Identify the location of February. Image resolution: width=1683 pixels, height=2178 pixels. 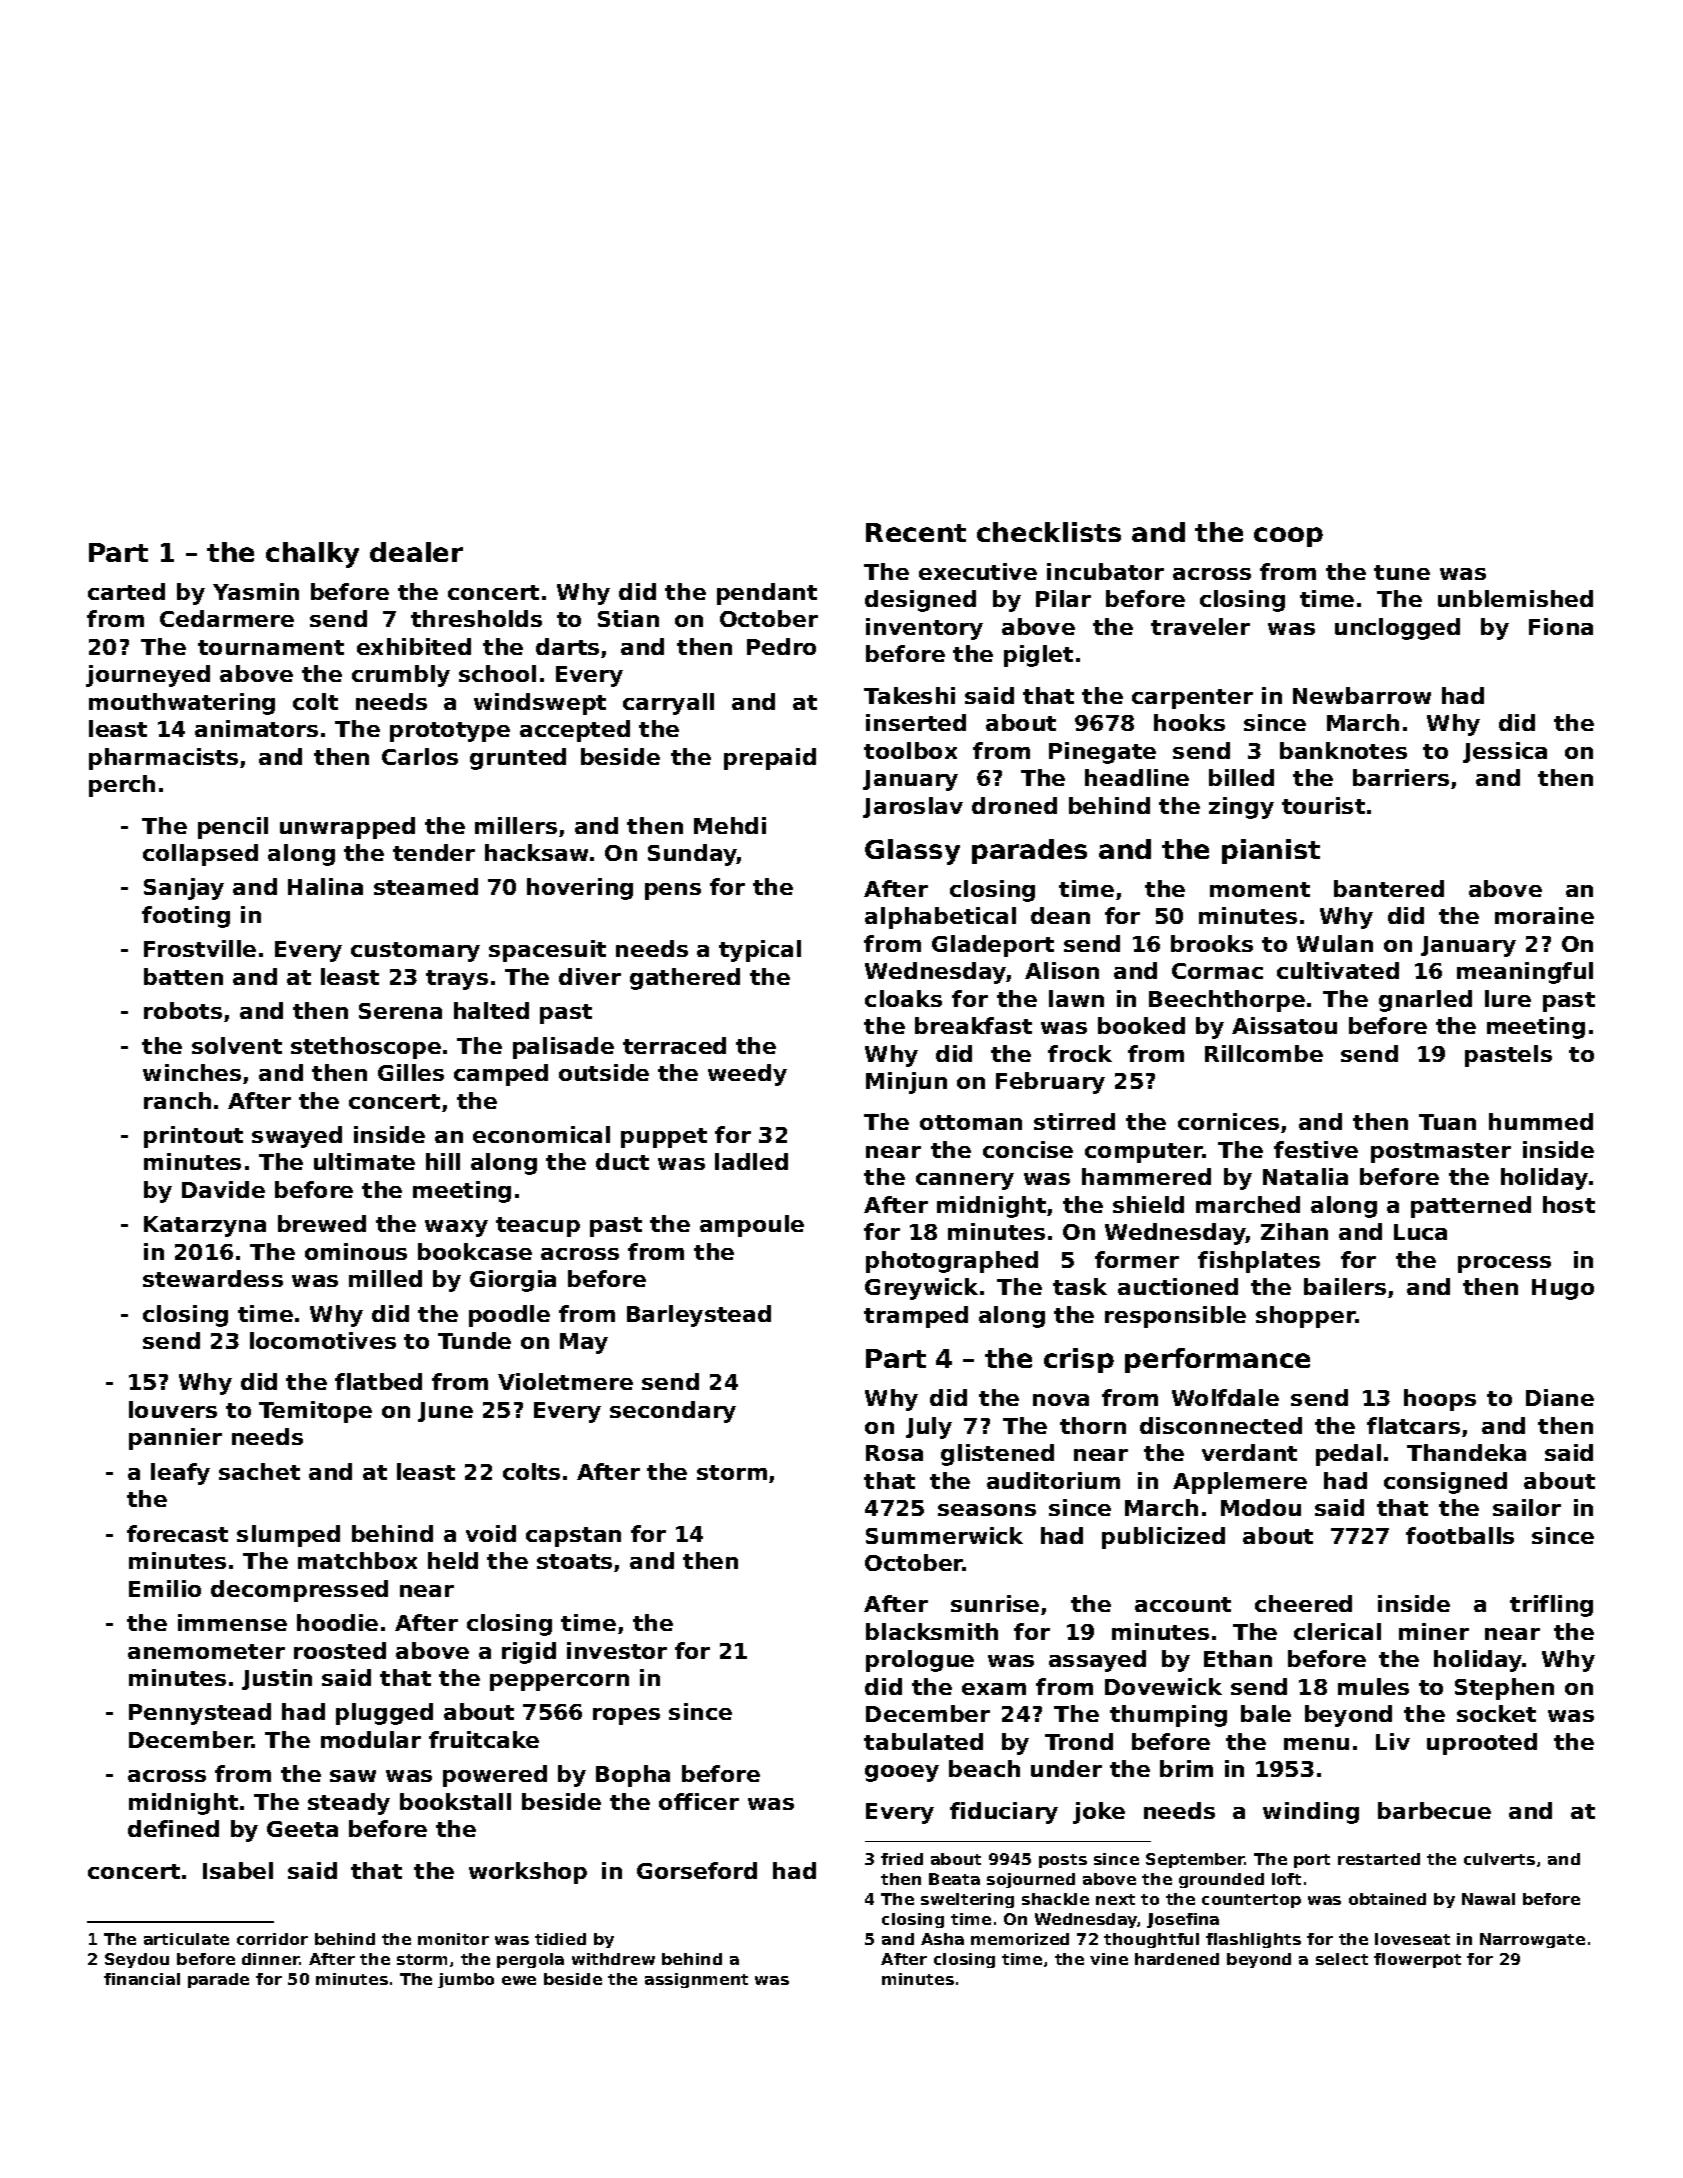
(1050, 1083).
